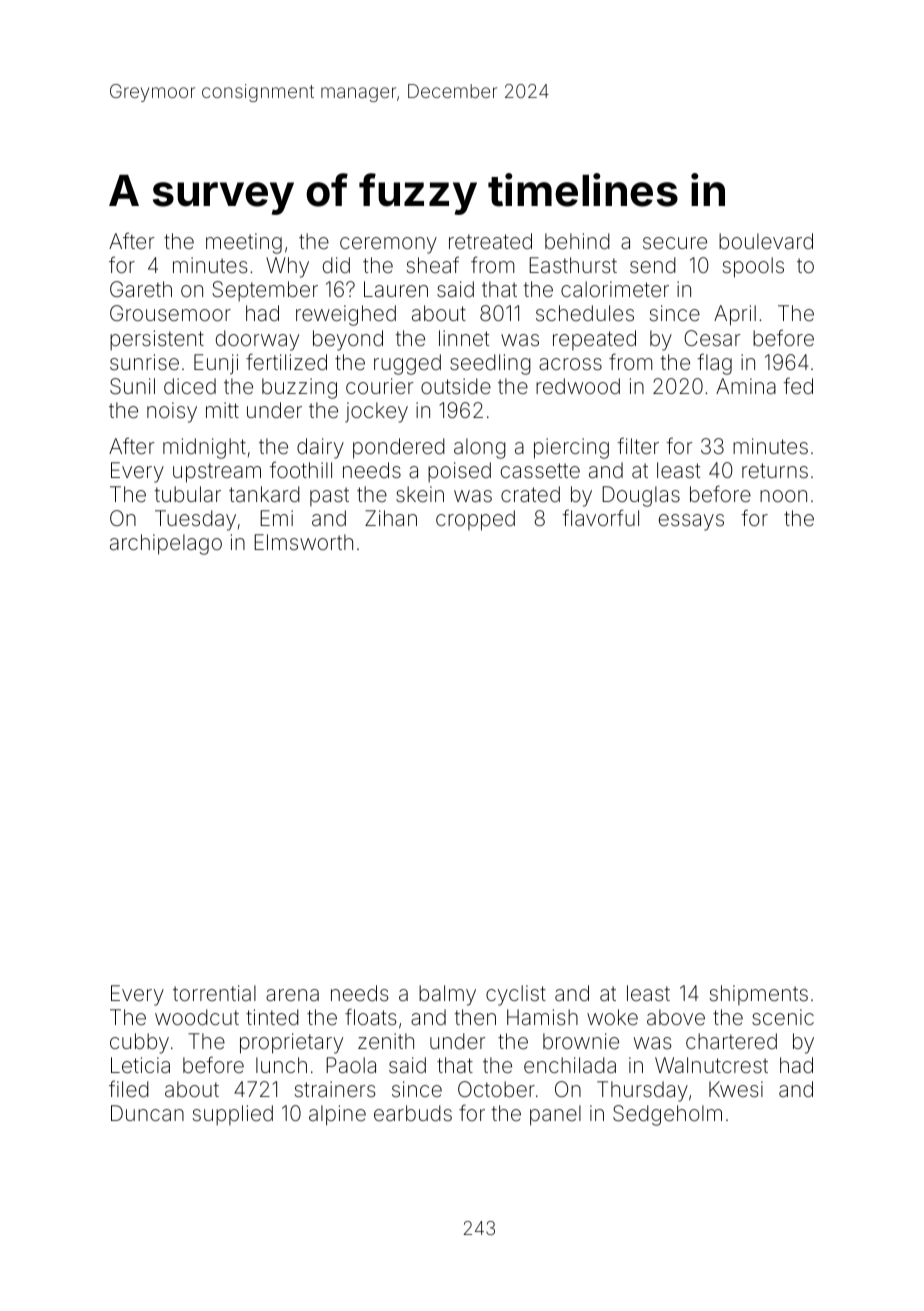 Image resolution: width=924 pixels, height=1311 pixels. Describe the element at coordinates (141, 289) in the image. I see `Gareth` at that location.
